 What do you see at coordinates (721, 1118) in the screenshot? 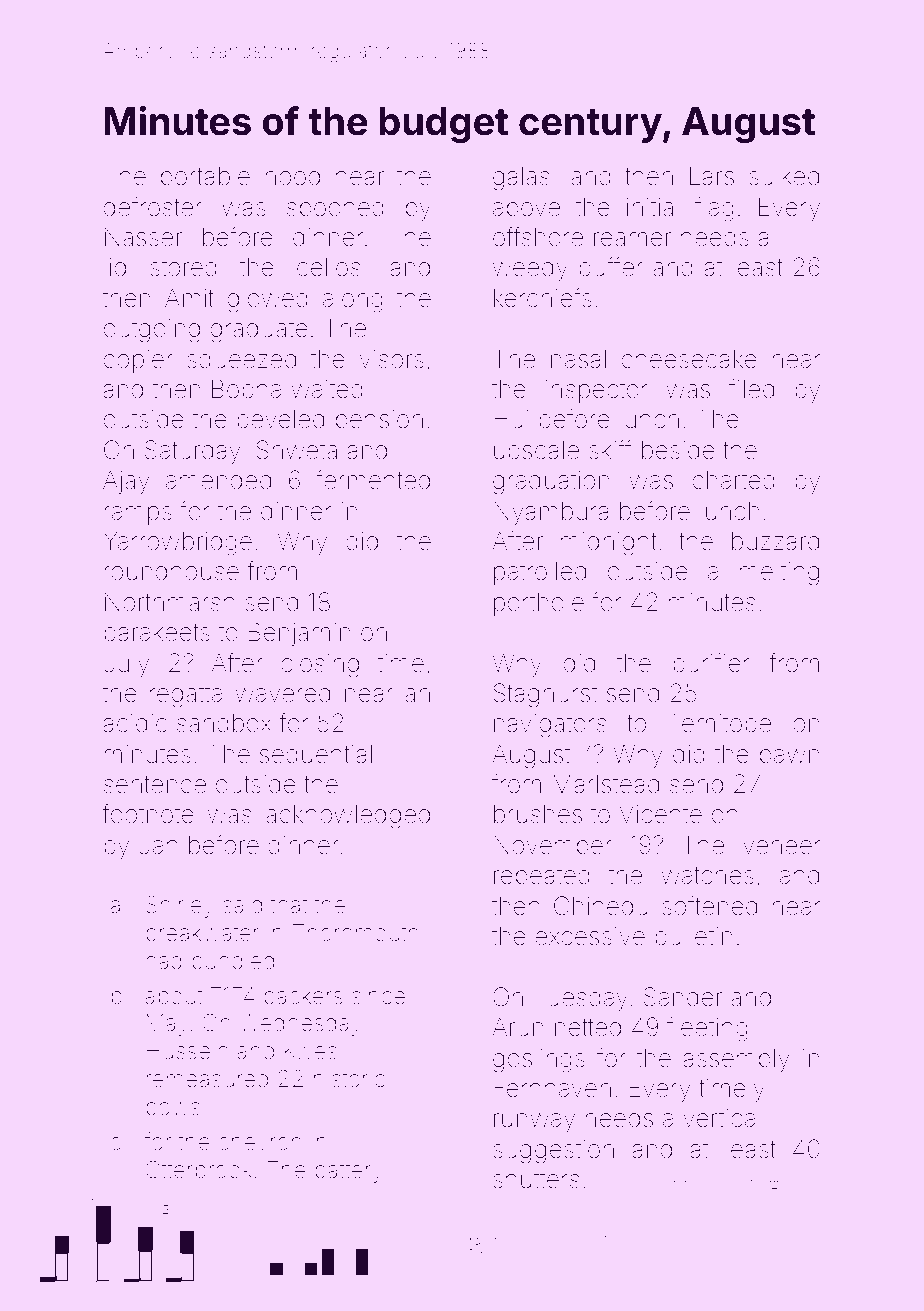
I see `vertical` at bounding box center [721, 1118].
